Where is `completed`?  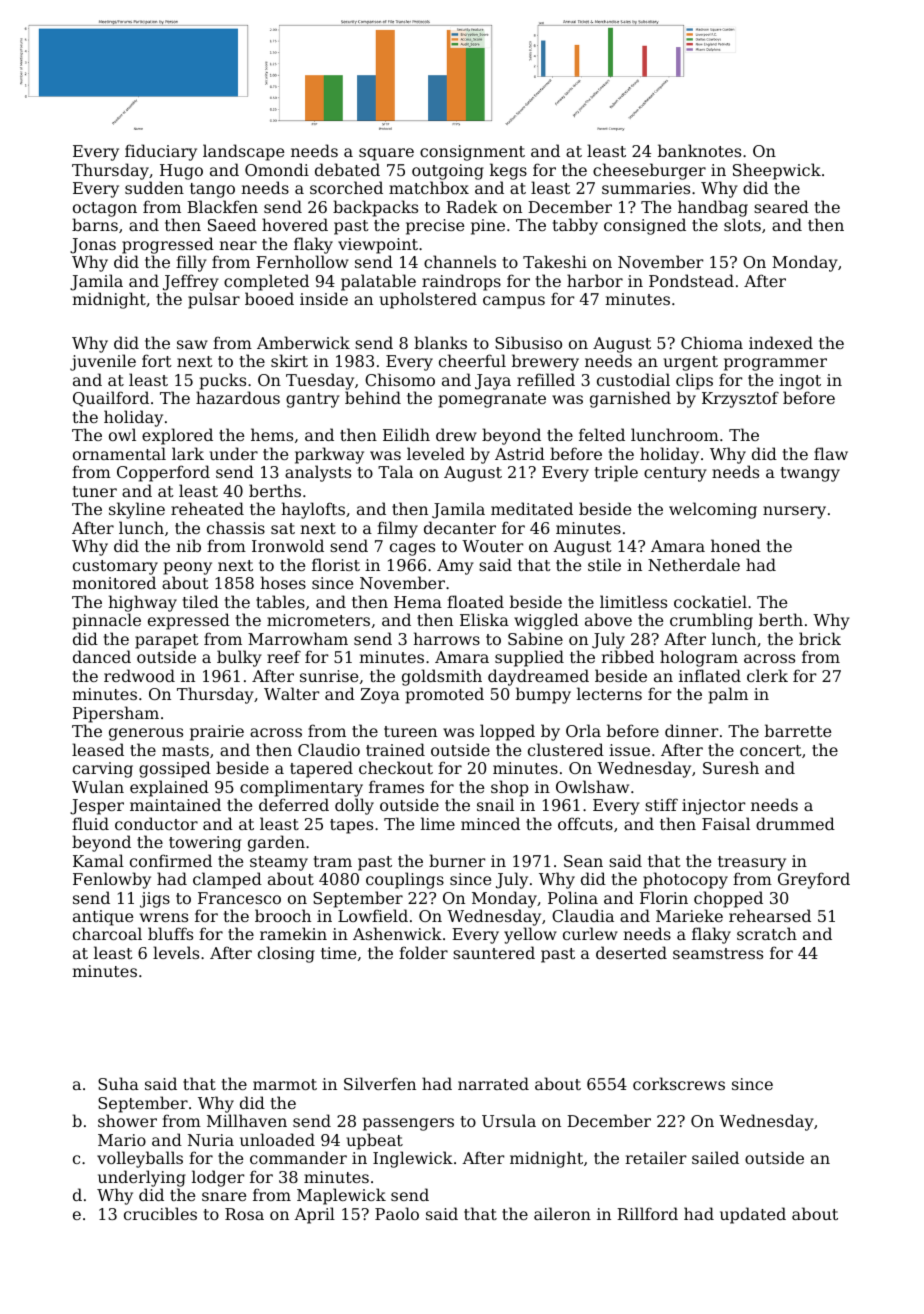 completed is located at coordinates (266, 282).
